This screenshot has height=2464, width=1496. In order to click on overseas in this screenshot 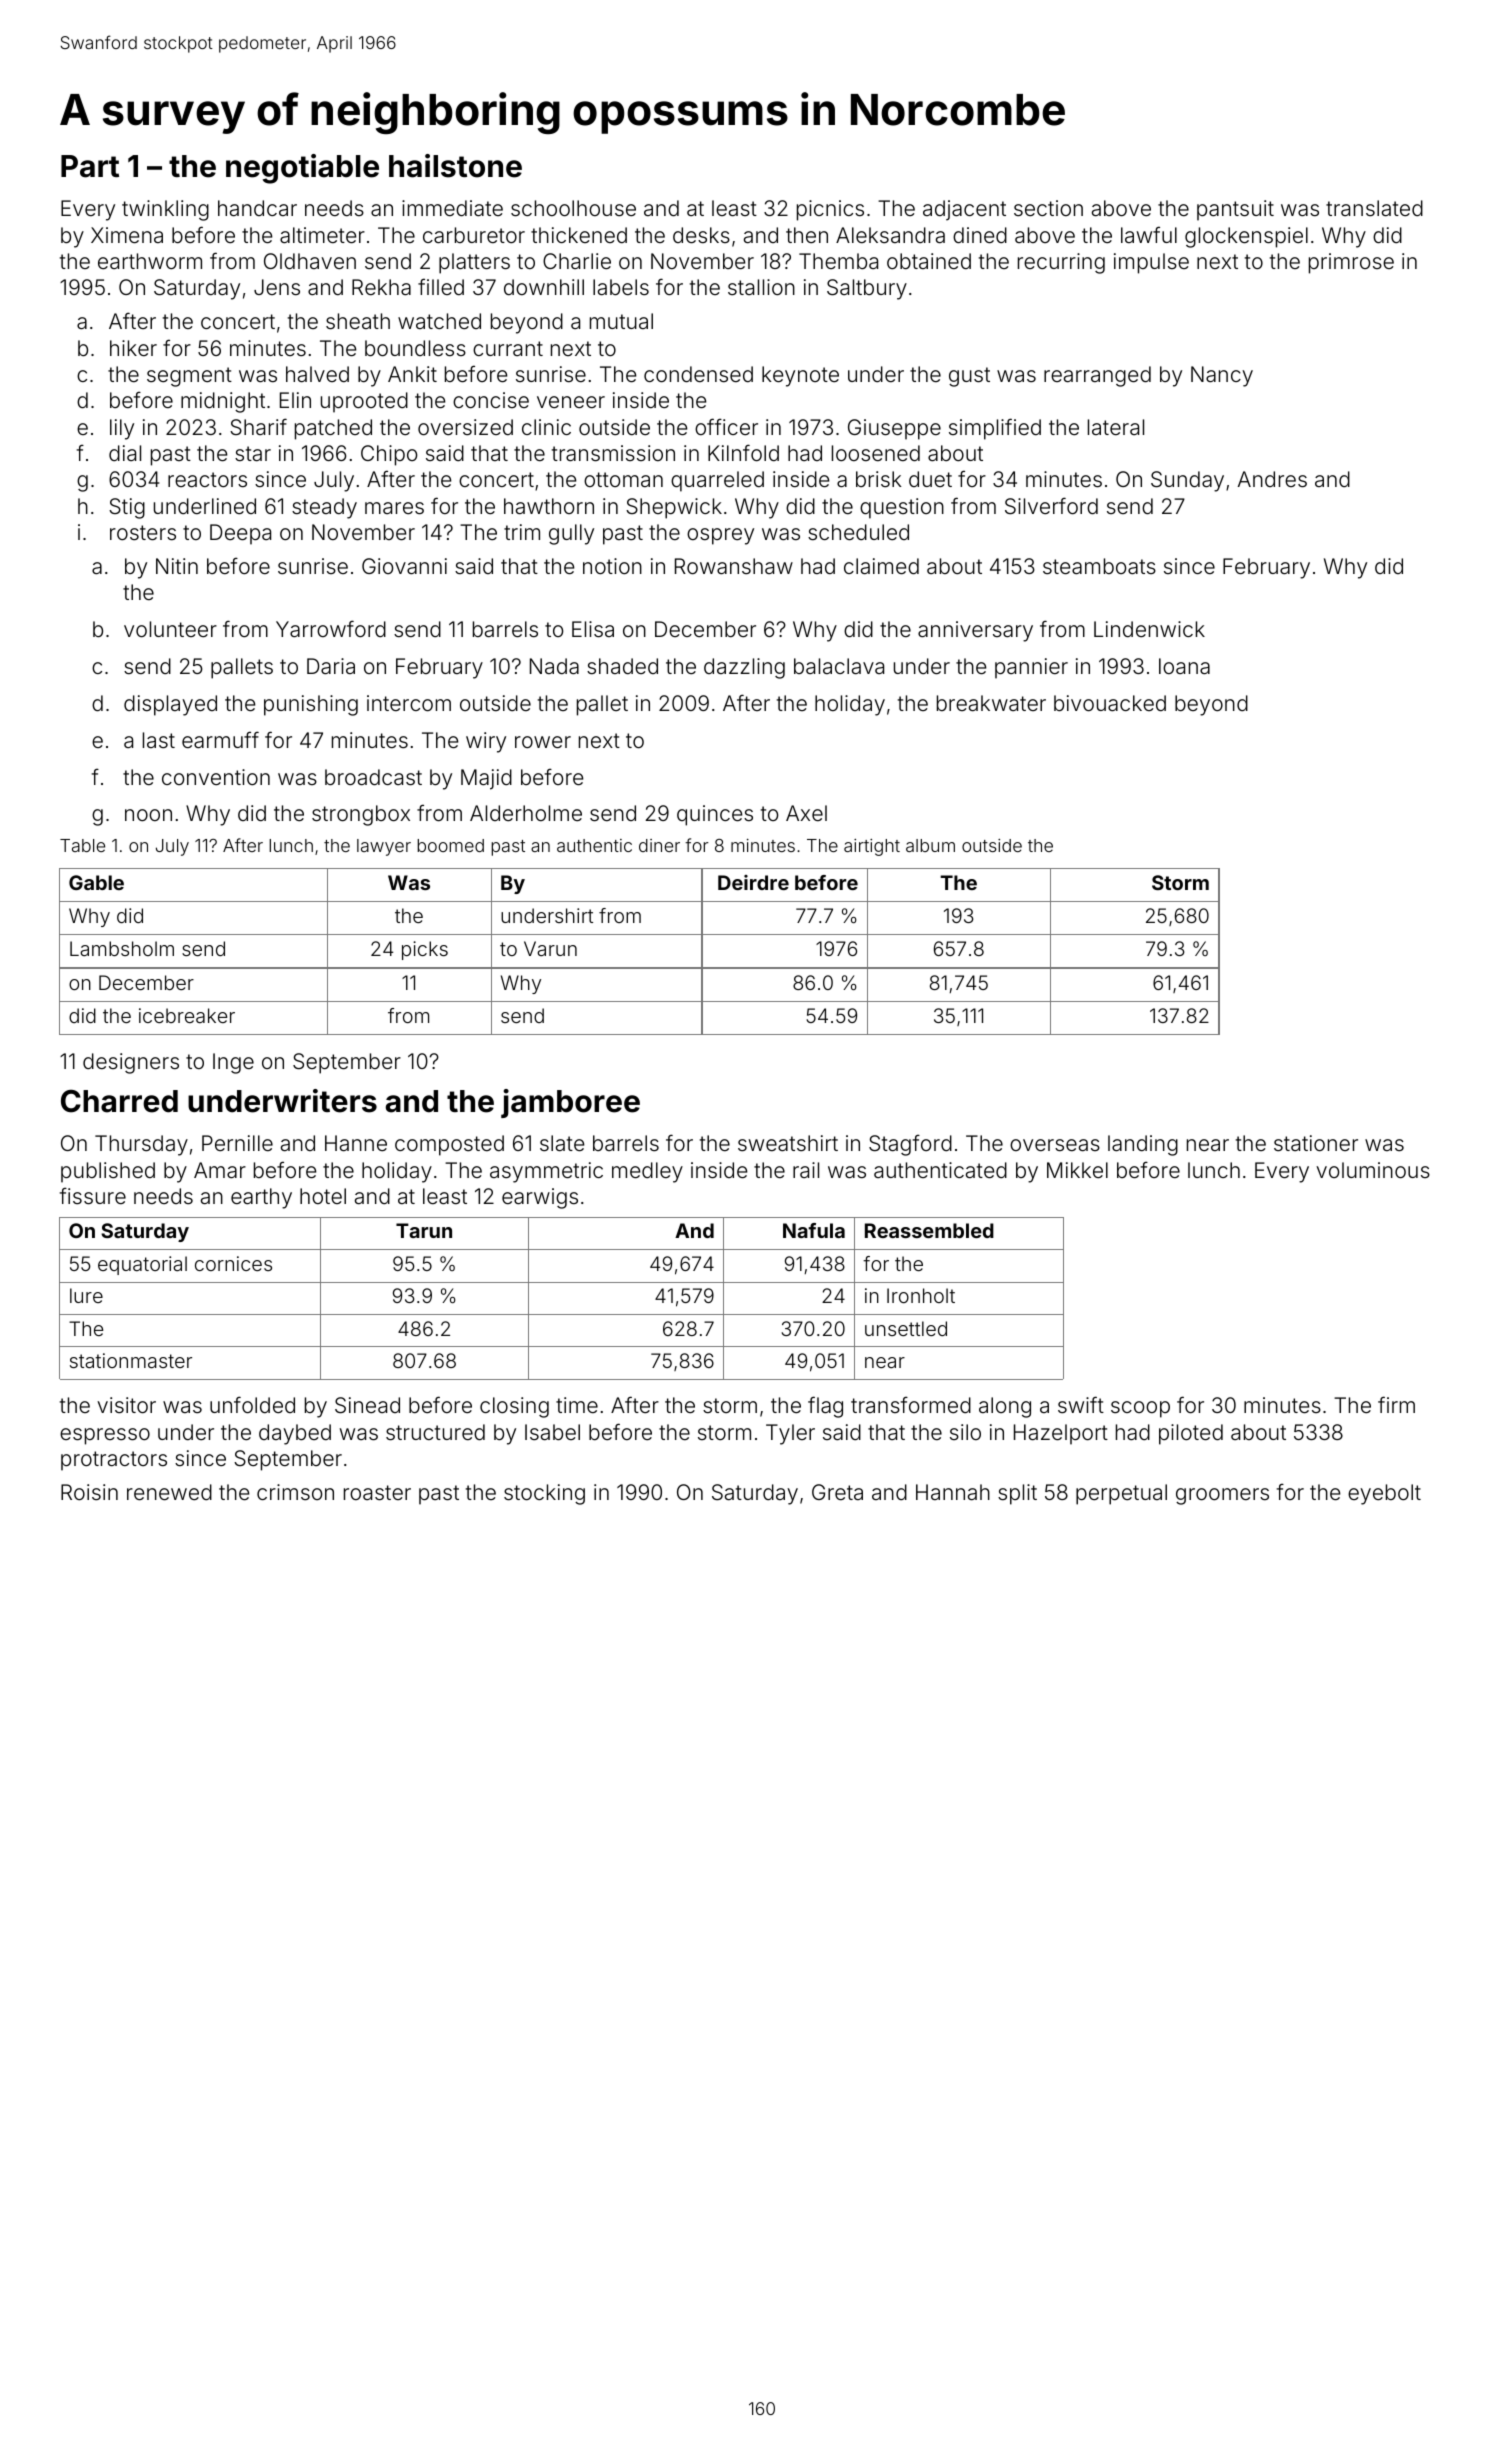, I will do `click(1055, 1145)`.
